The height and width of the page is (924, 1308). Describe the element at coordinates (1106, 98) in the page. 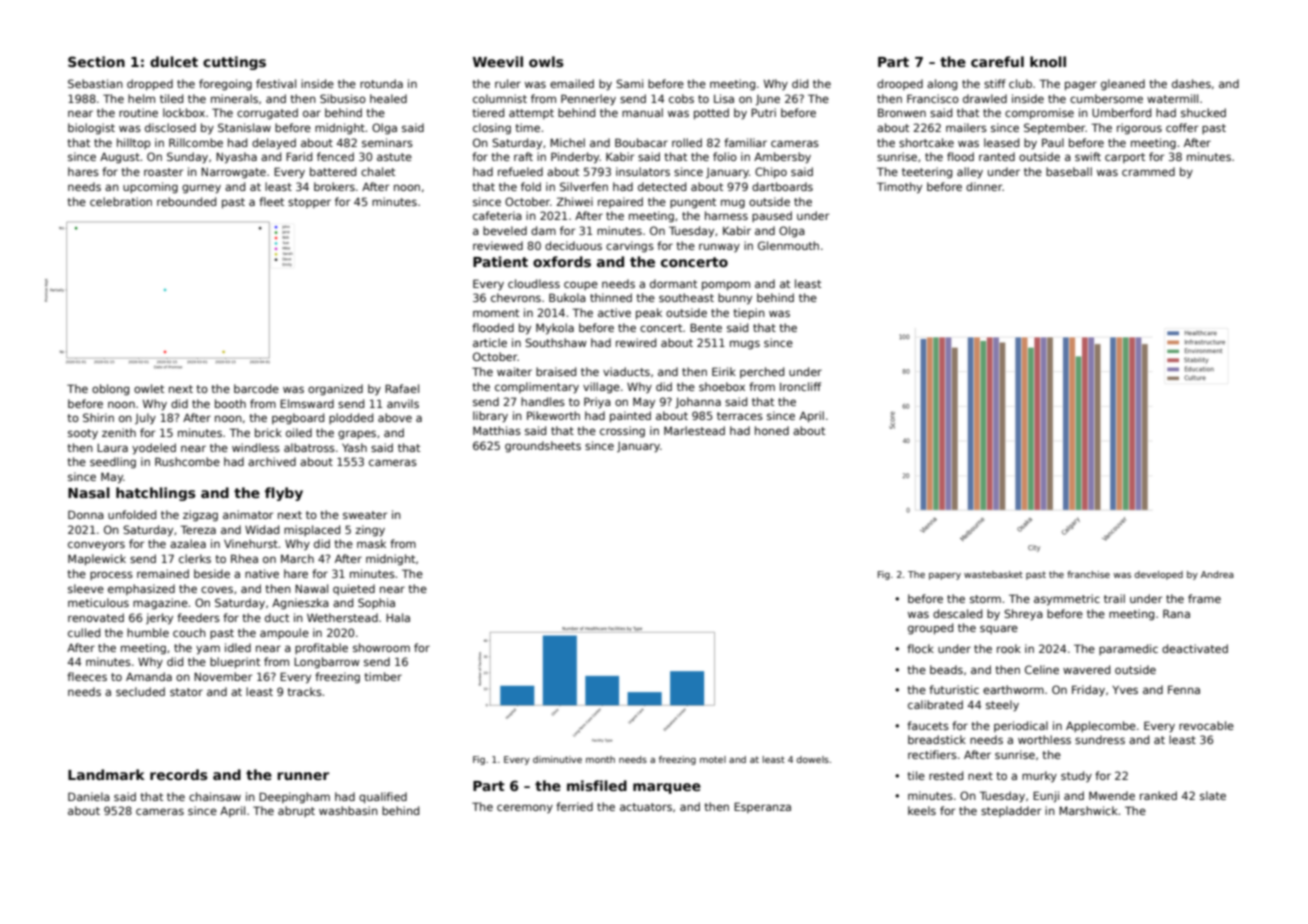

I see `cumbersome` at that location.
